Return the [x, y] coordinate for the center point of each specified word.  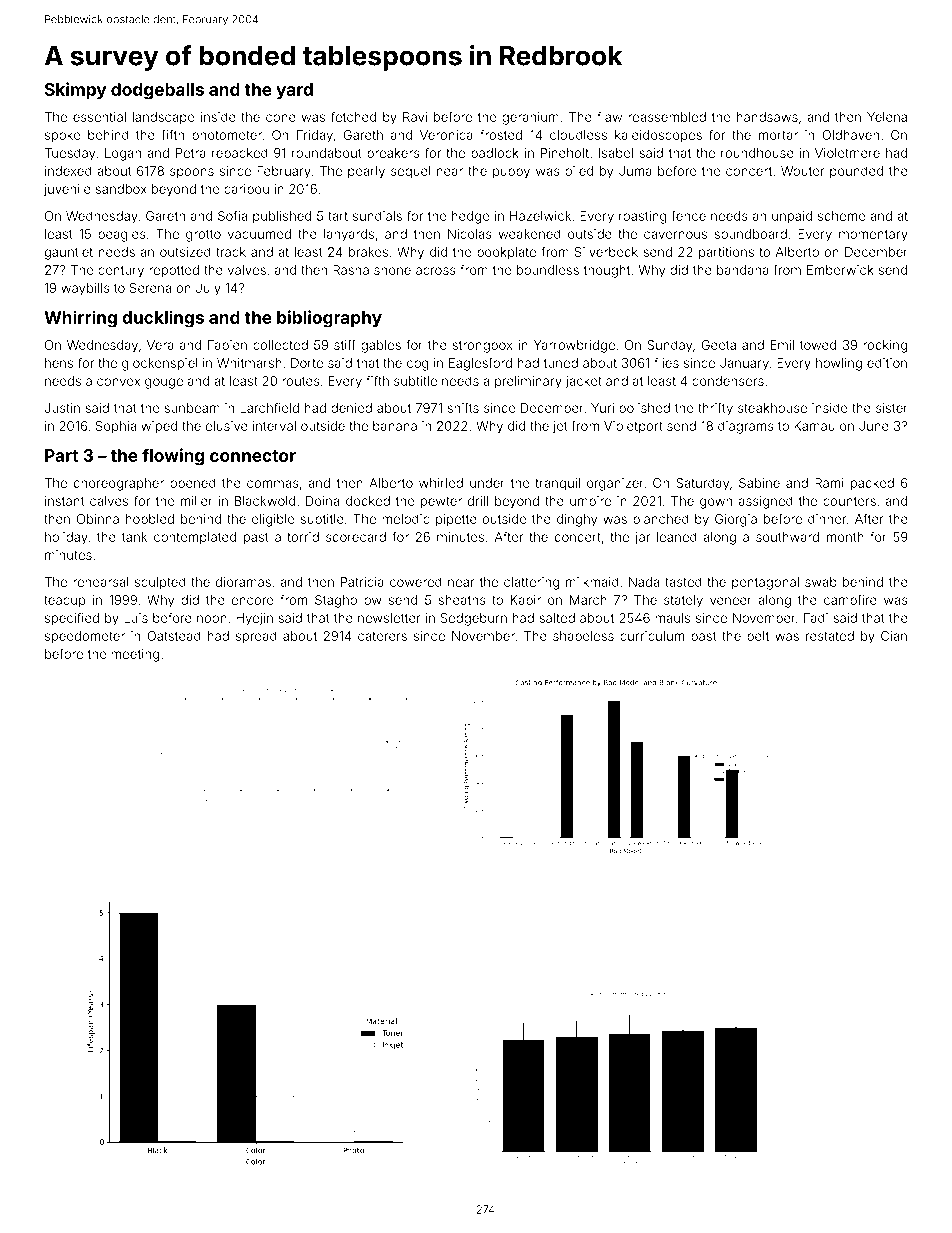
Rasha [351, 270]
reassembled [667, 117]
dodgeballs [157, 91]
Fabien [227, 345]
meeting [135, 655]
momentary [873, 236]
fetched [353, 116]
